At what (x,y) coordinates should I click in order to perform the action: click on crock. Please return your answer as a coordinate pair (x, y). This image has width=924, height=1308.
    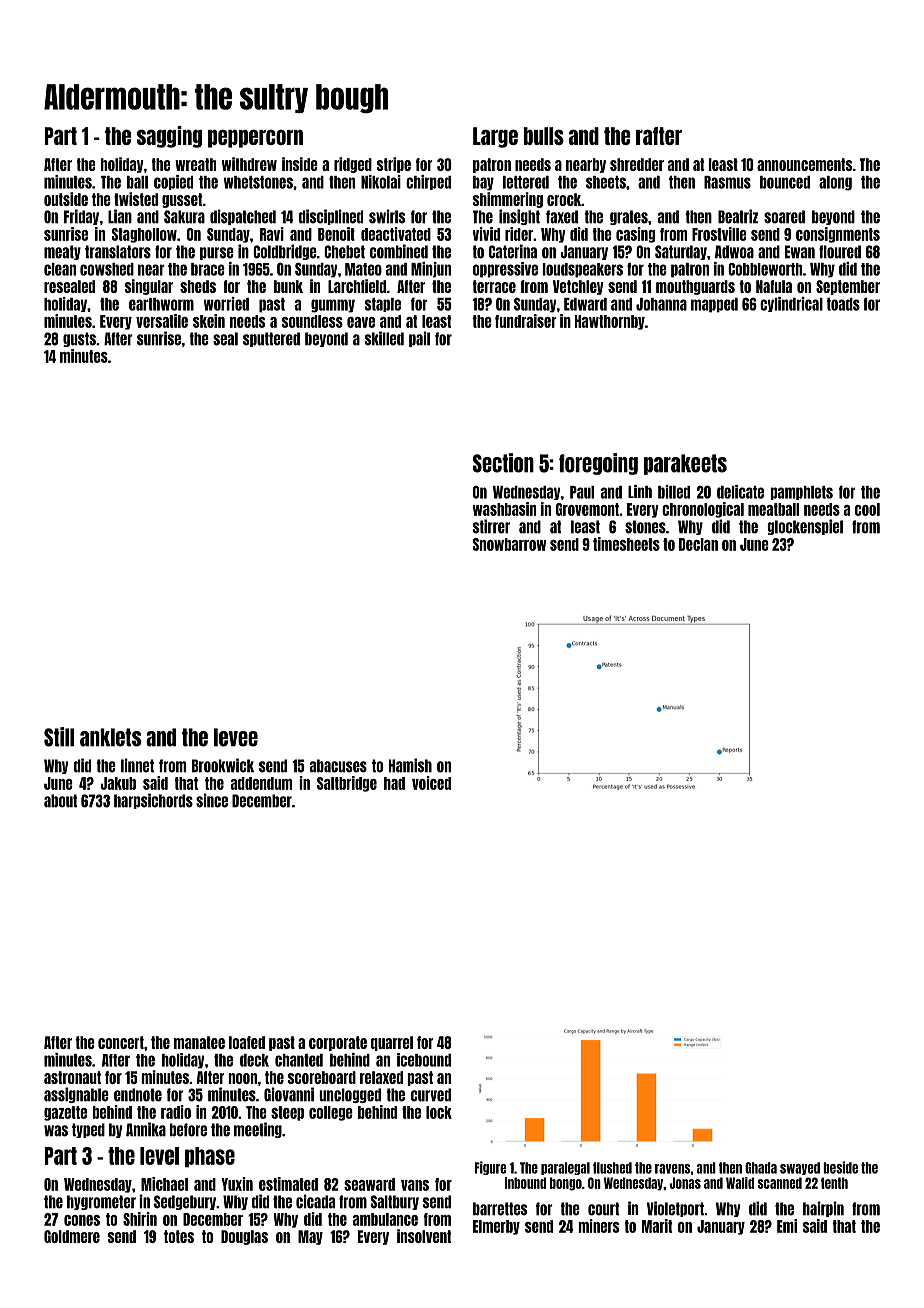
    Looking at the image, I should click on (564, 199).
